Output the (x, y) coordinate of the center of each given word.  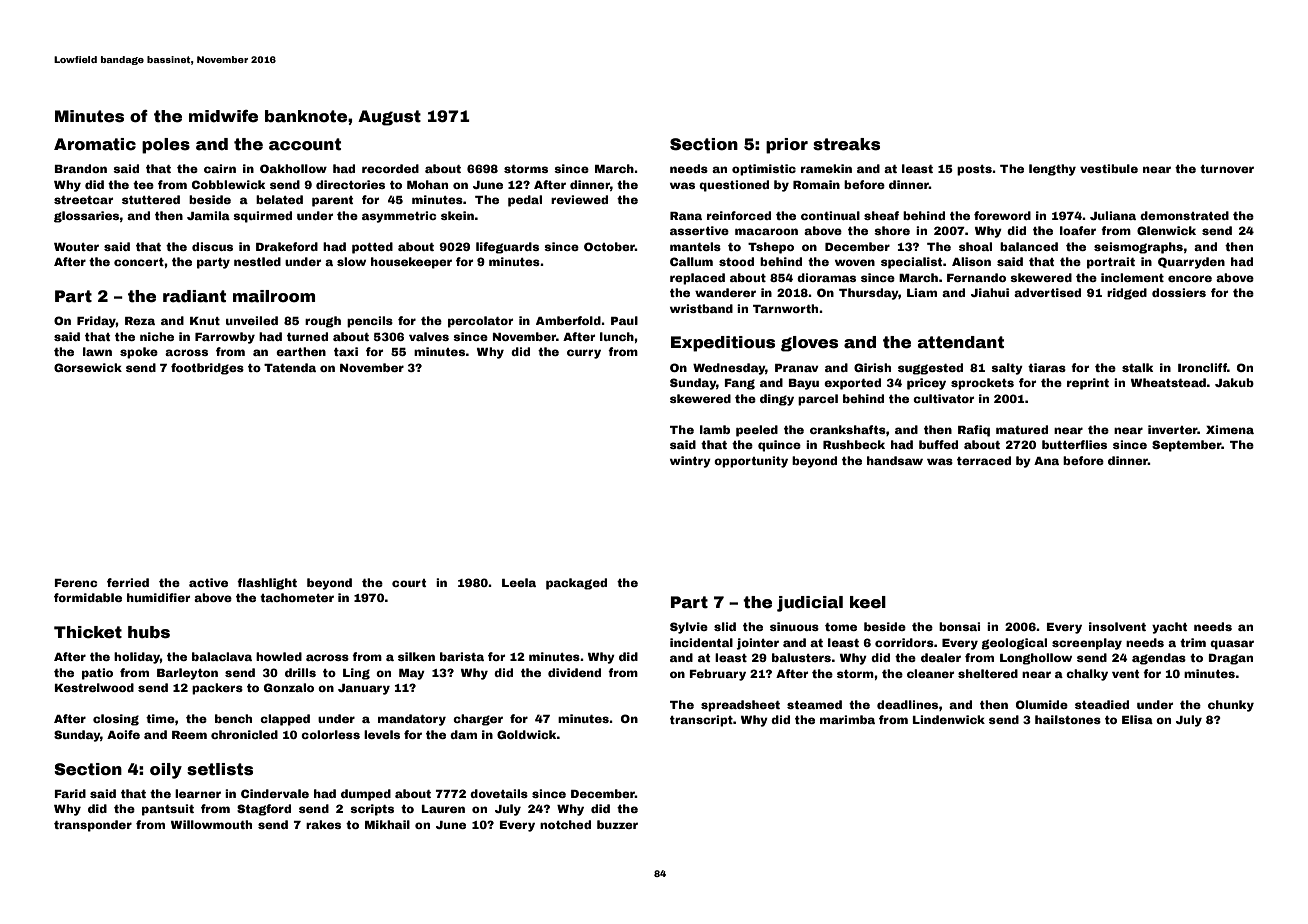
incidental (701, 642)
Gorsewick (88, 367)
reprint (1088, 384)
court (409, 583)
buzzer (617, 824)
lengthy (1052, 170)
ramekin (826, 168)
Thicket (88, 632)
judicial (810, 604)
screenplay (1087, 644)
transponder (93, 826)
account (305, 144)
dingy (777, 400)
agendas (1159, 659)
